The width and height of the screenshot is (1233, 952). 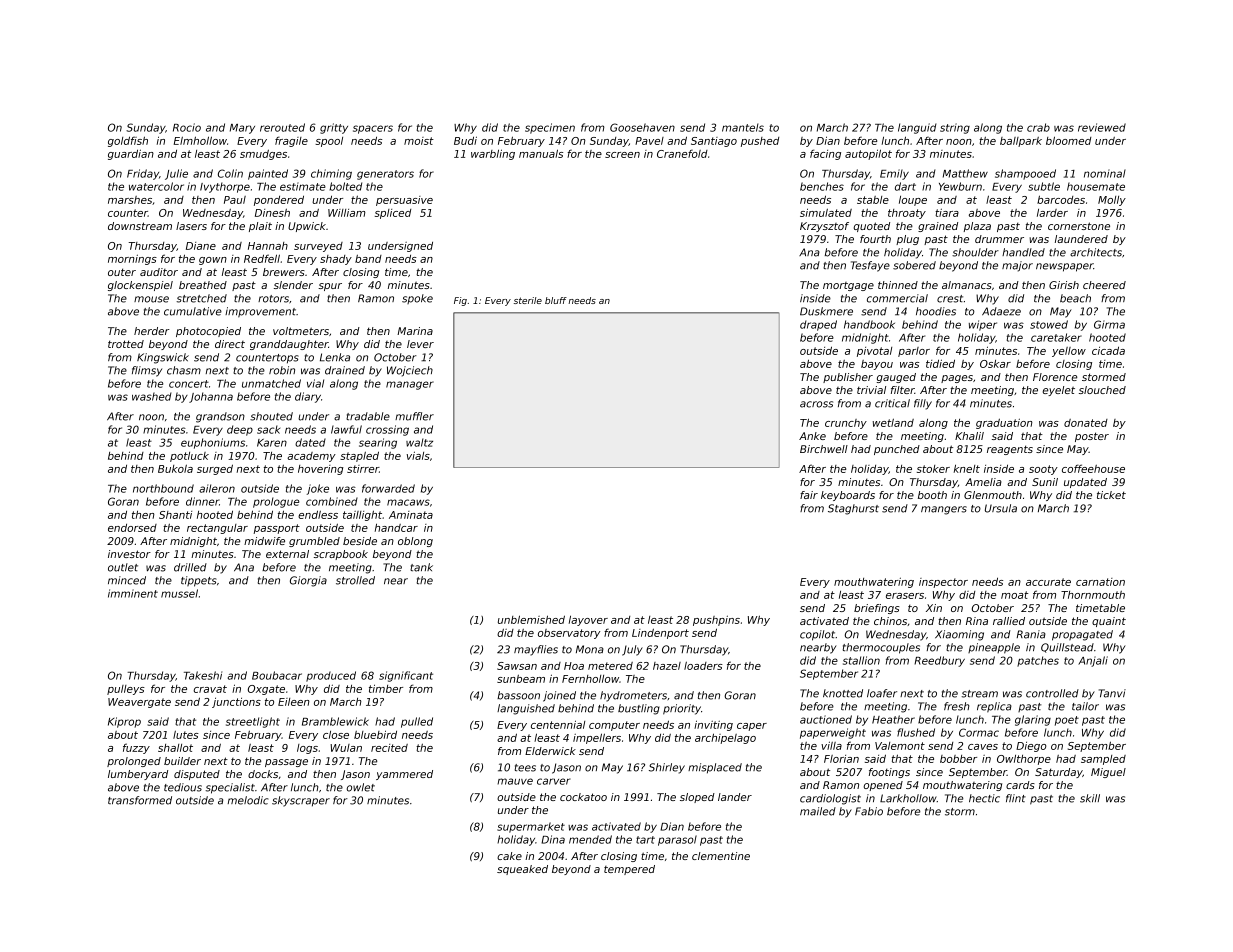 I want to click on squeaked, so click(x=522, y=870).
